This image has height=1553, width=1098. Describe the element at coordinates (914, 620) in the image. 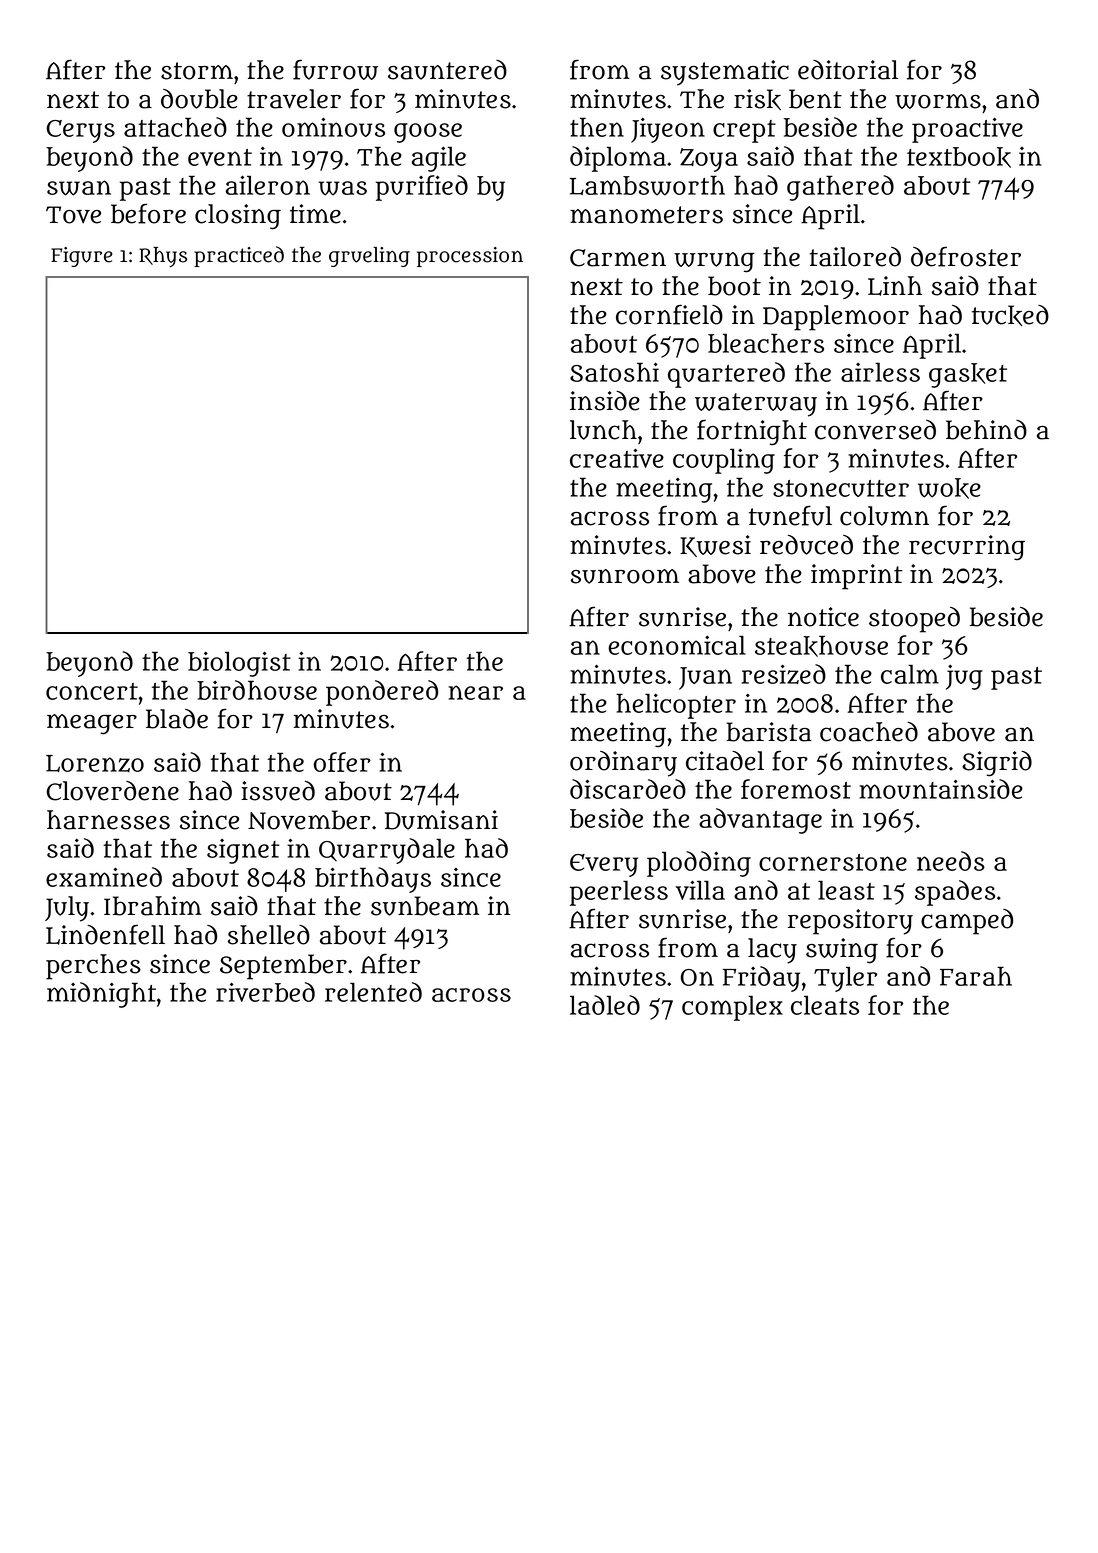

I see `stooped` at that location.
